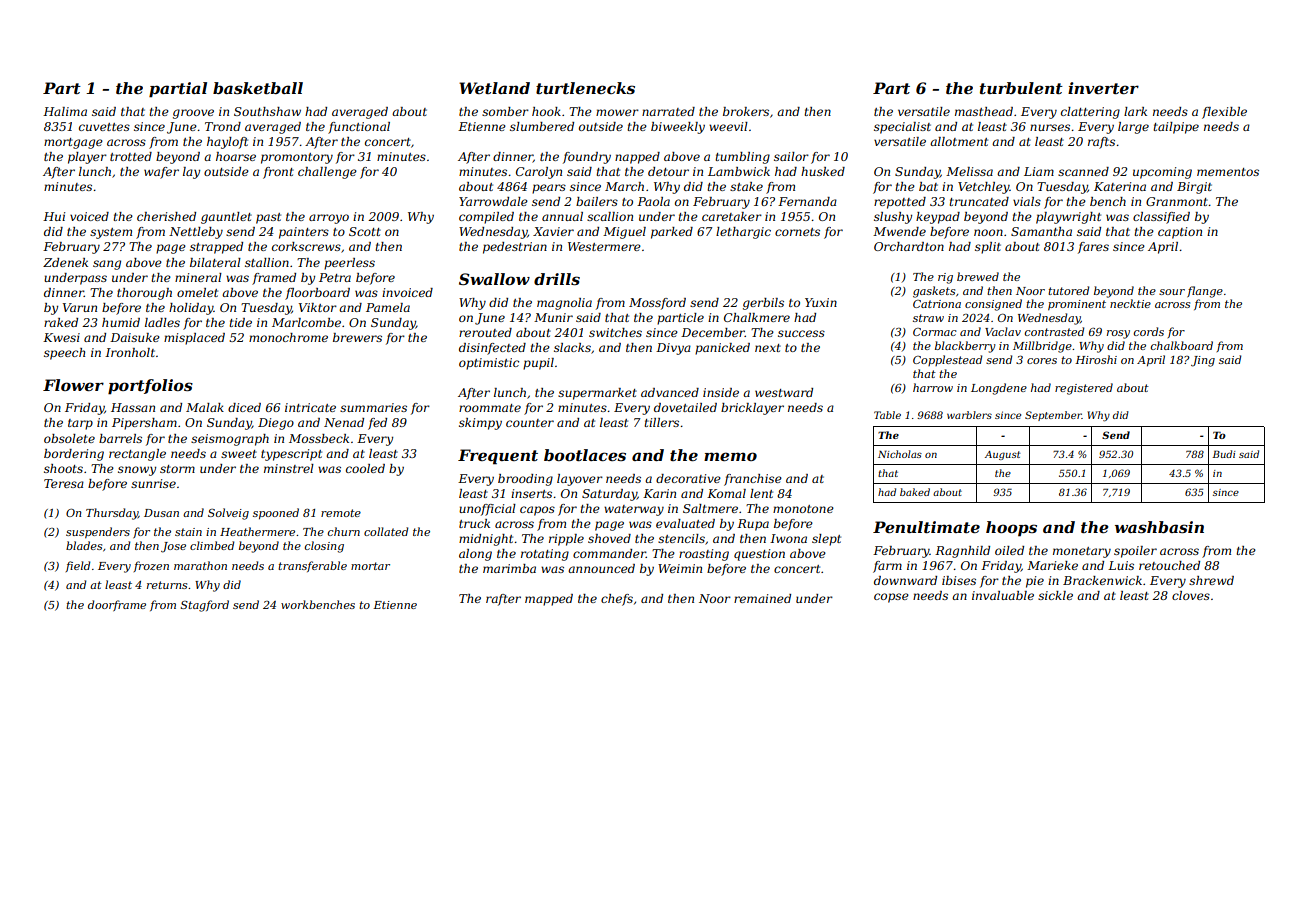  I want to click on Jing, so click(1203, 361).
